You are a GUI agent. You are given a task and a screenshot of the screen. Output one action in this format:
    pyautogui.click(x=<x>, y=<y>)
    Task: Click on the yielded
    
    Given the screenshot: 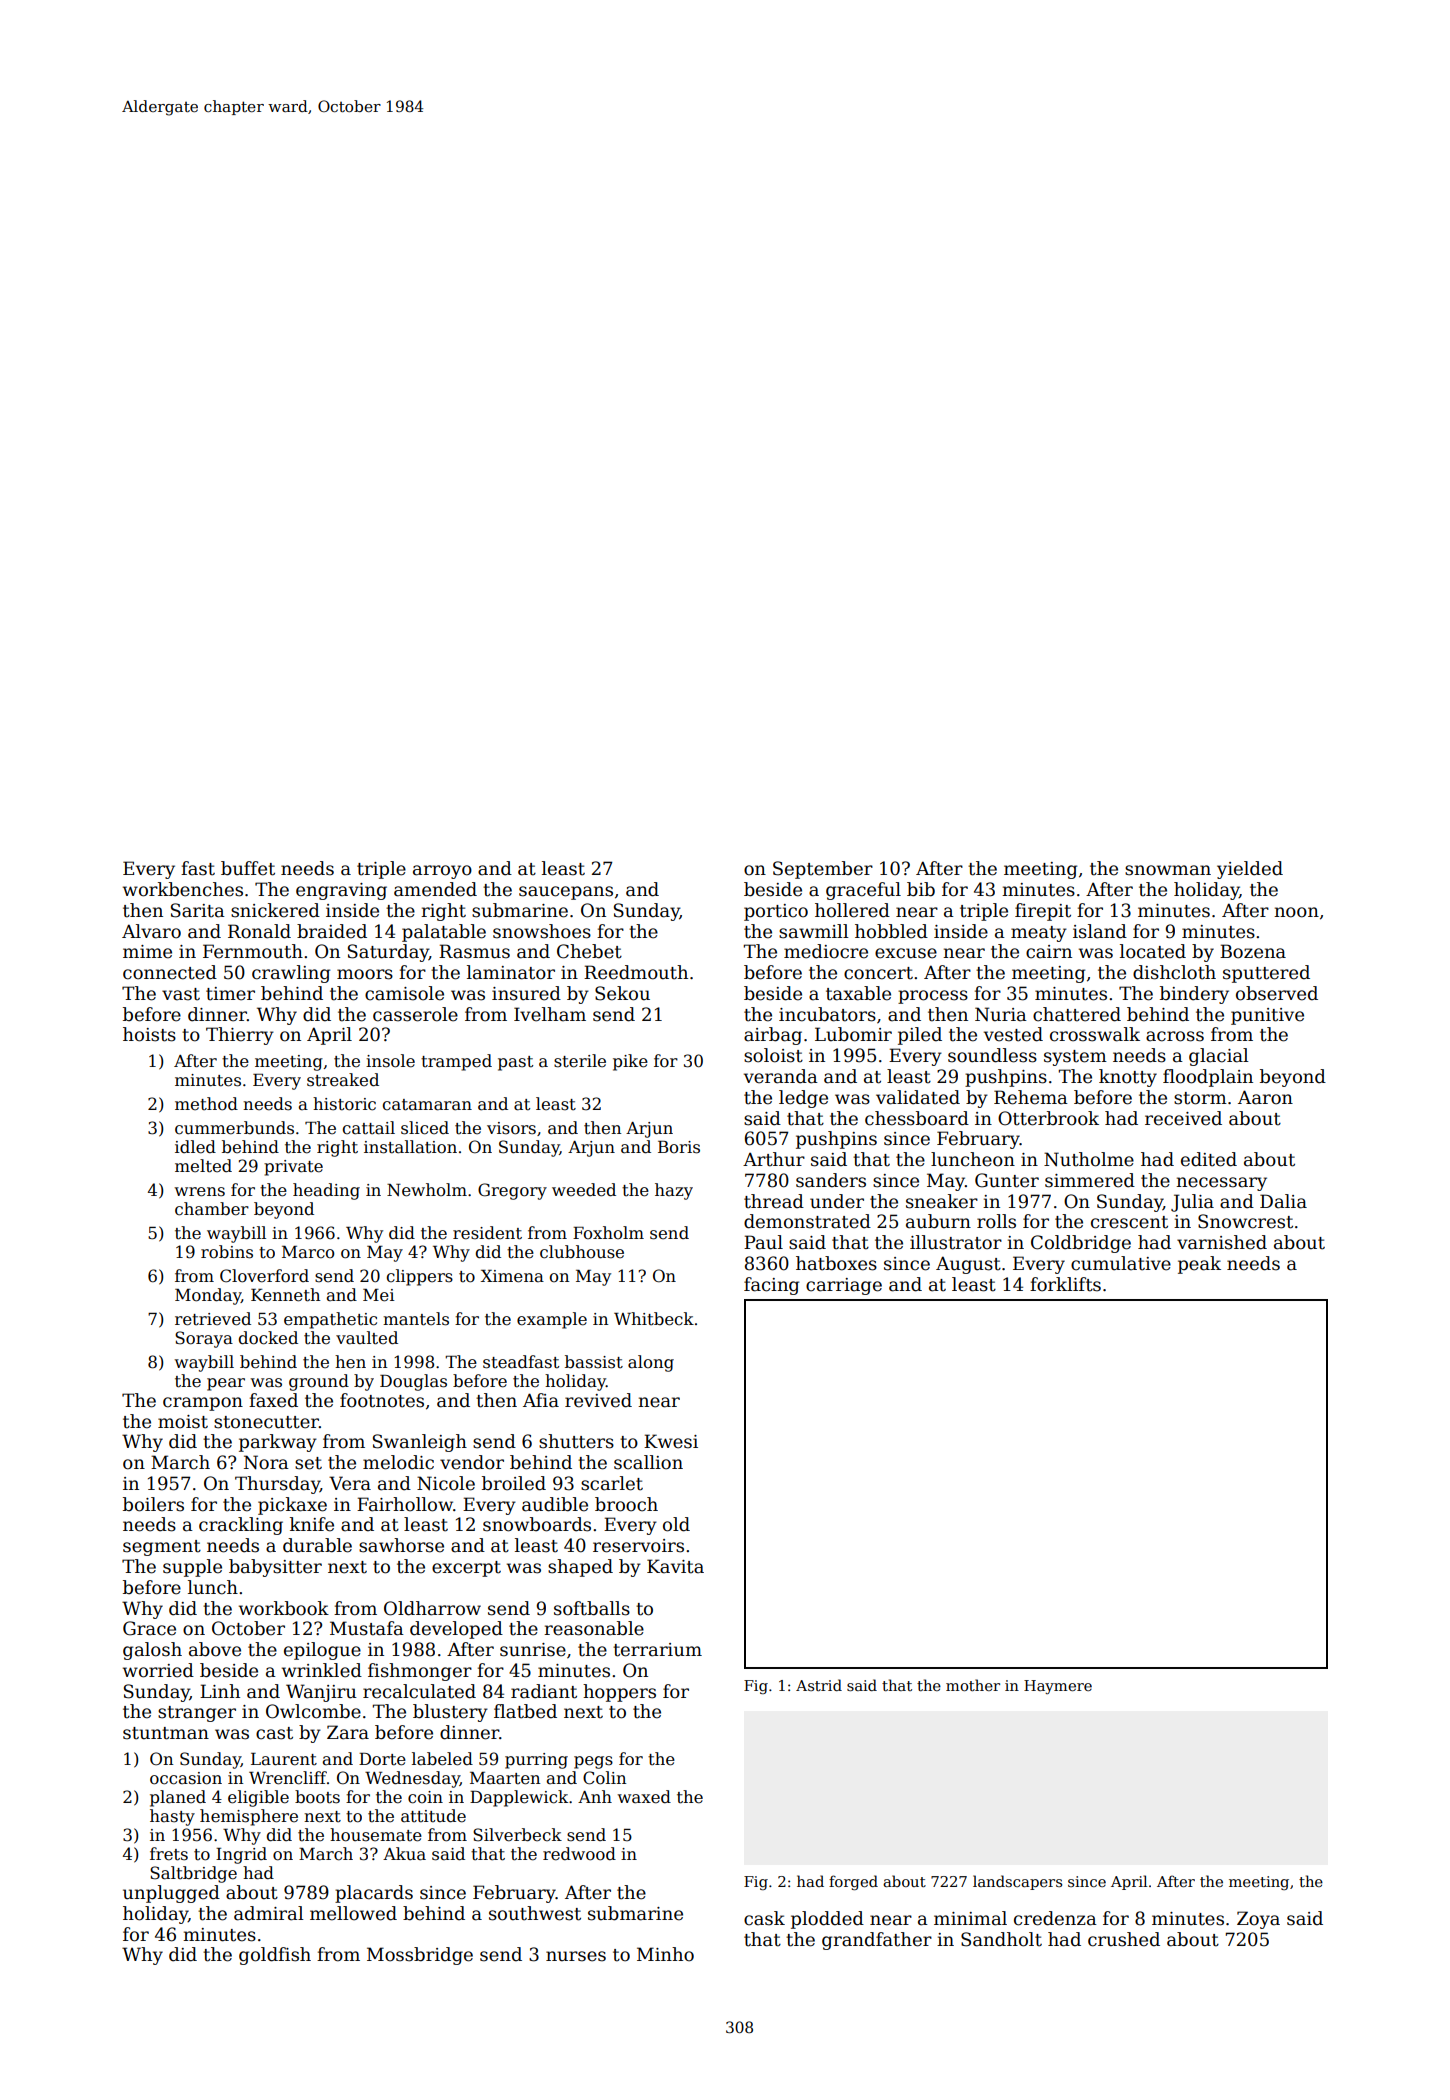 What is the action you would take?
    pyautogui.click(x=1250, y=870)
